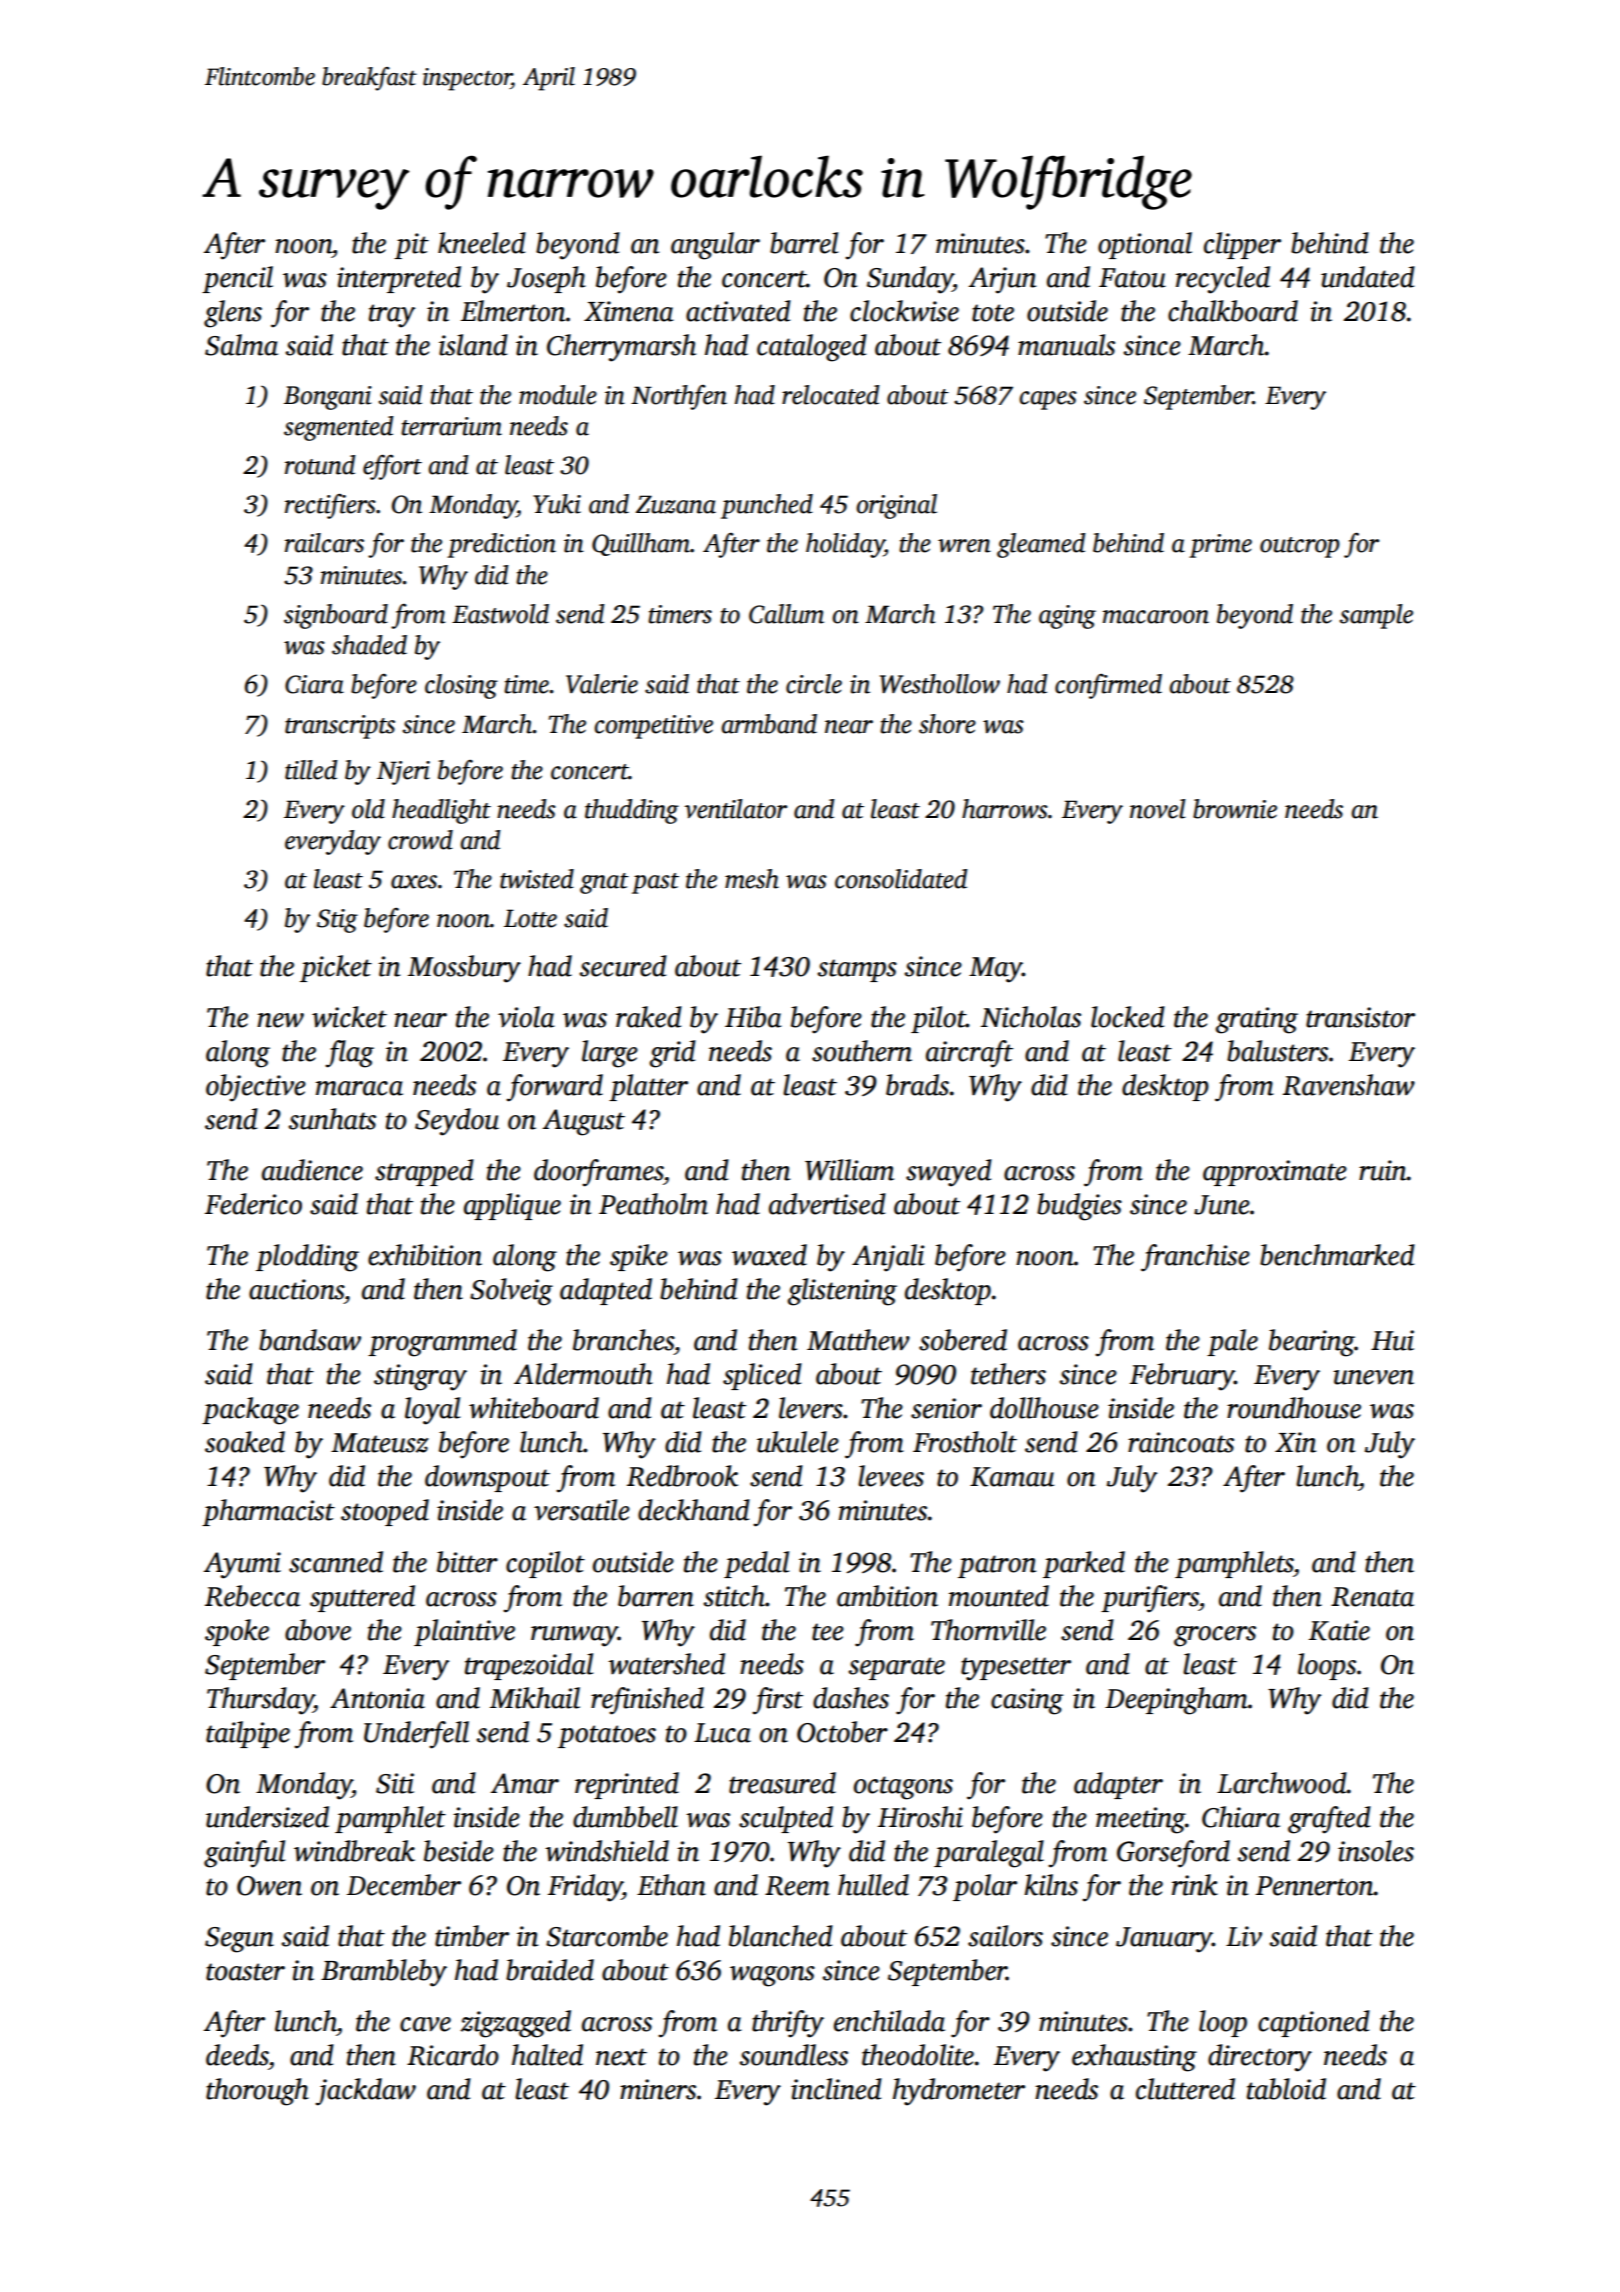 Image resolution: width=1620 pixels, height=2292 pixels. Describe the element at coordinates (858, 1340) in the document. I see `Matthew` at that location.
